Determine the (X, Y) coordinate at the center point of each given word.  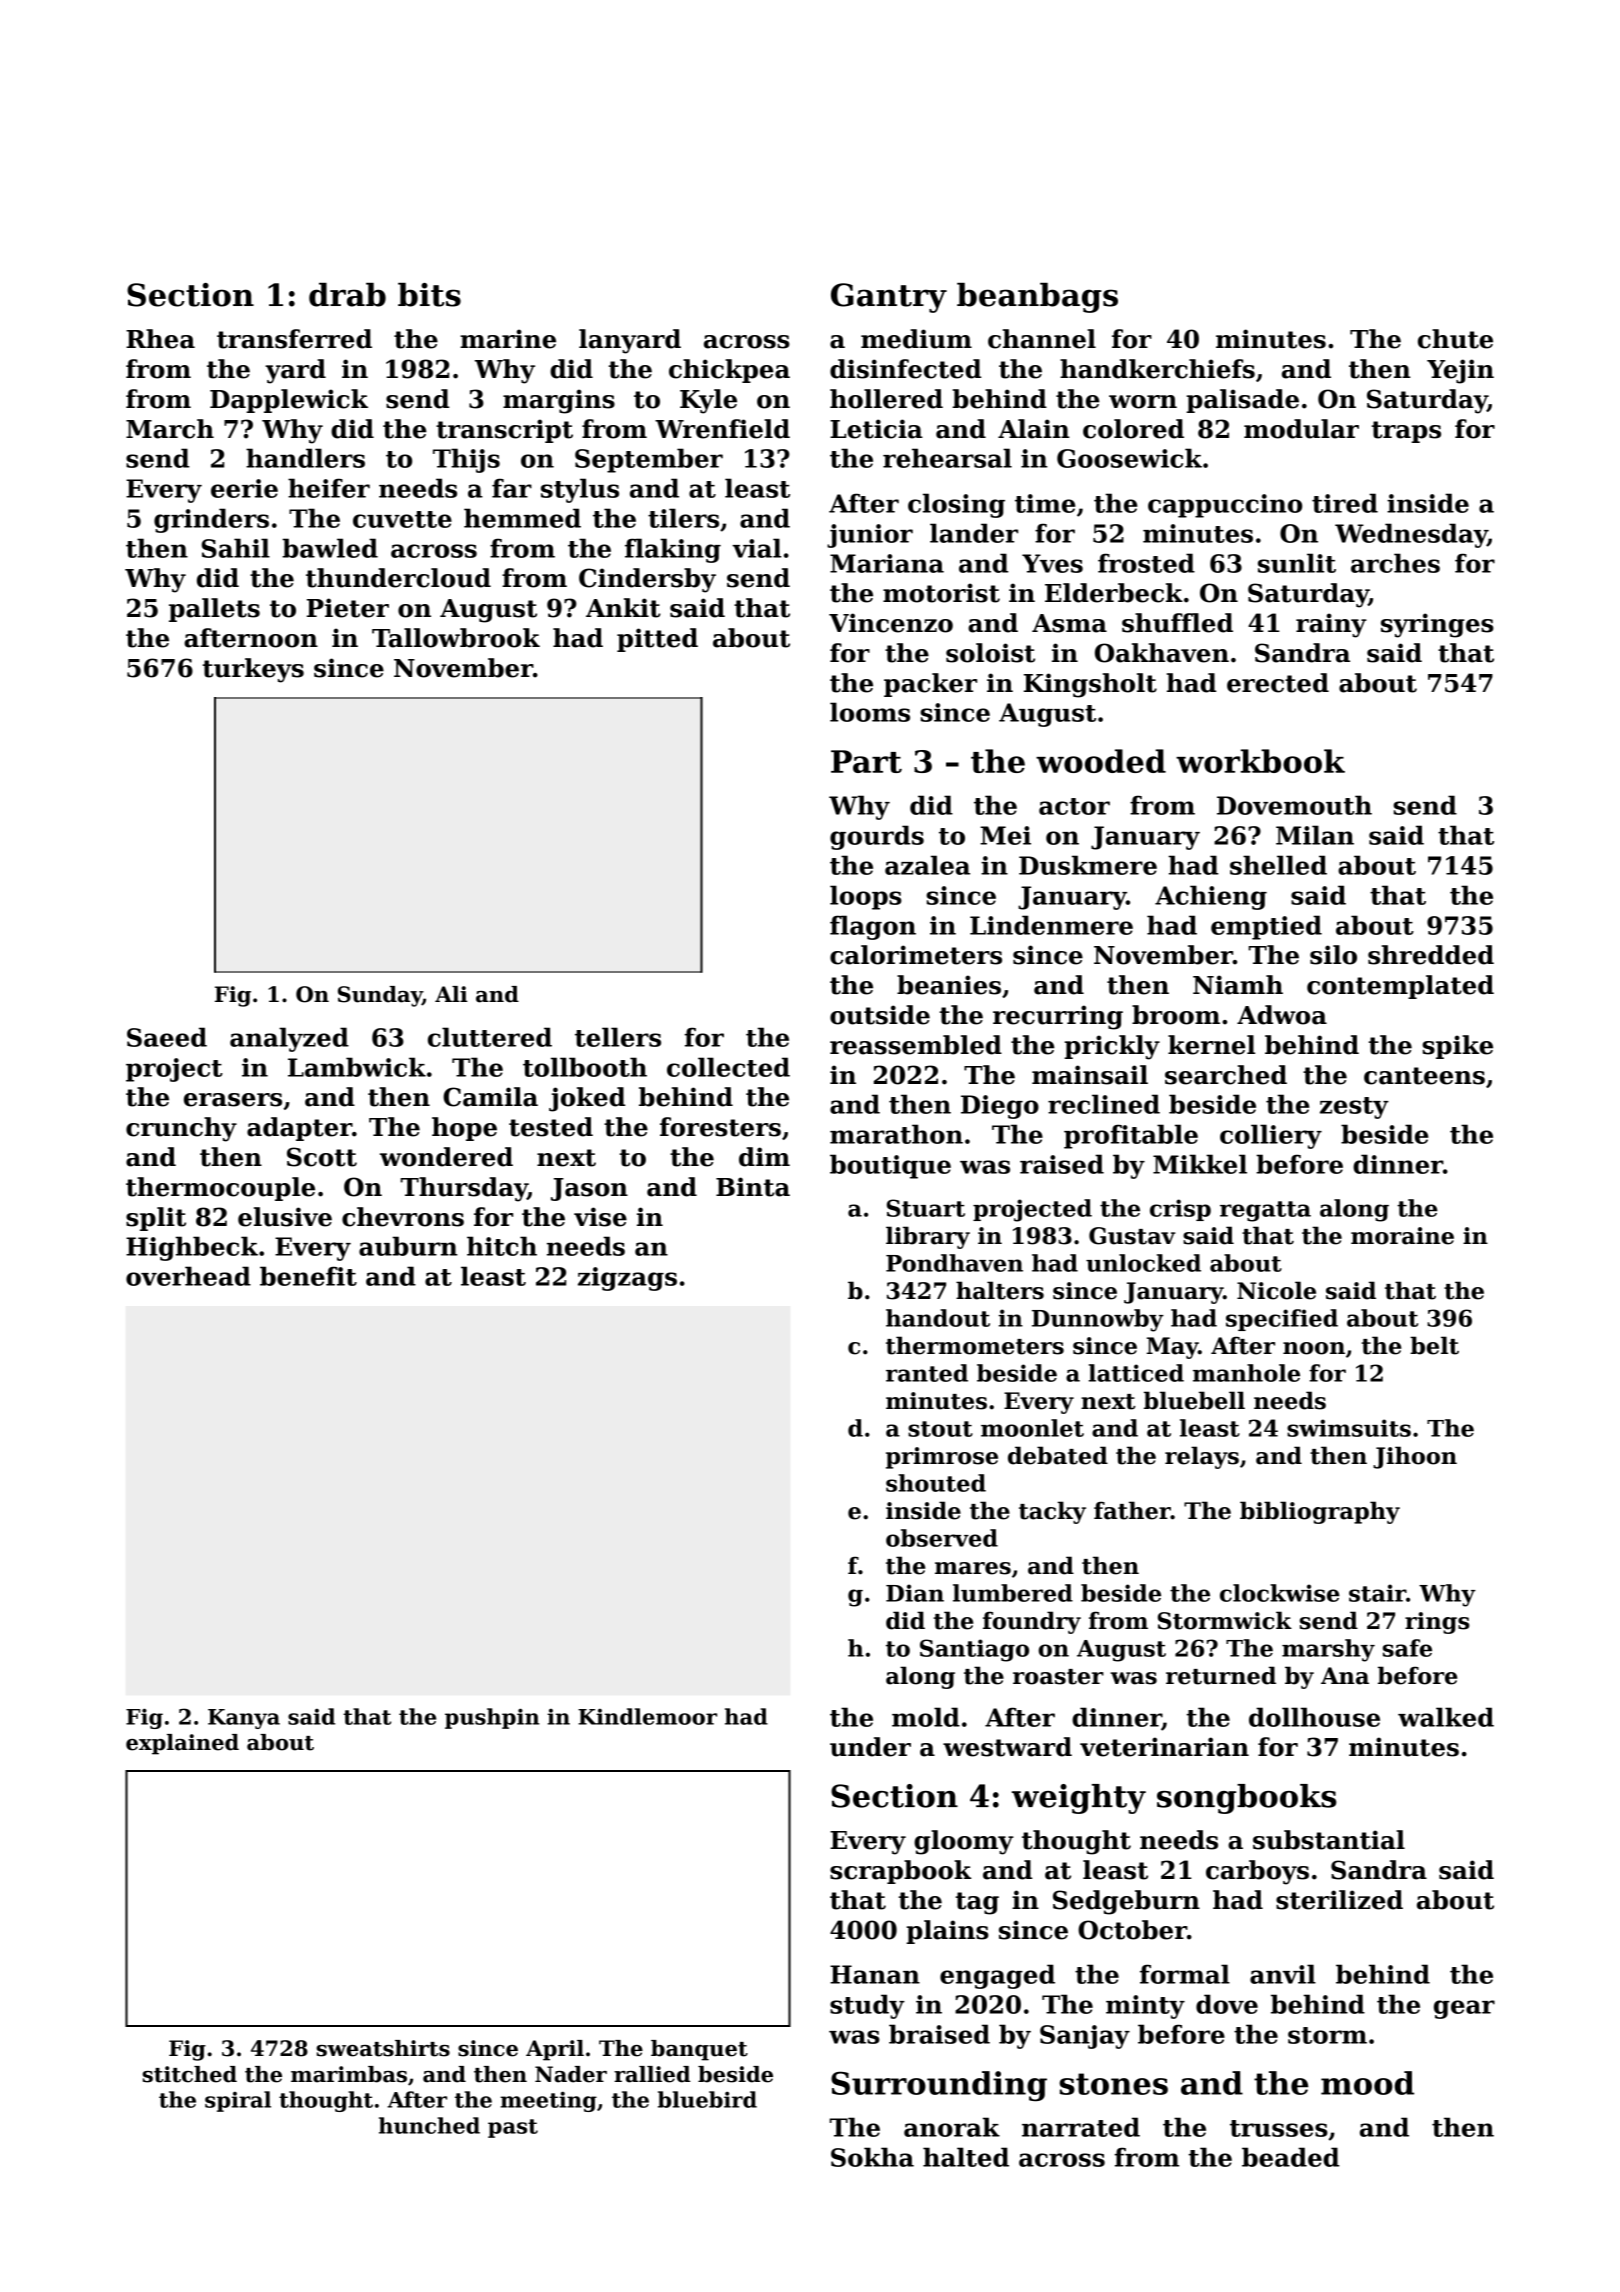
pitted (657, 640)
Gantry (889, 298)
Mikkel (1200, 1164)
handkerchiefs (1157, 369)
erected (1278, 683)
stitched (189, 2074)
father (1132, 1510)
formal (1185, 1974)
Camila (490, 1097)
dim (764, 1157)
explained (182, 1744)
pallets (214, 610)
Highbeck (192, 1248)
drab (347, 295)
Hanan (875, 1974)
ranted (927, 1373)
